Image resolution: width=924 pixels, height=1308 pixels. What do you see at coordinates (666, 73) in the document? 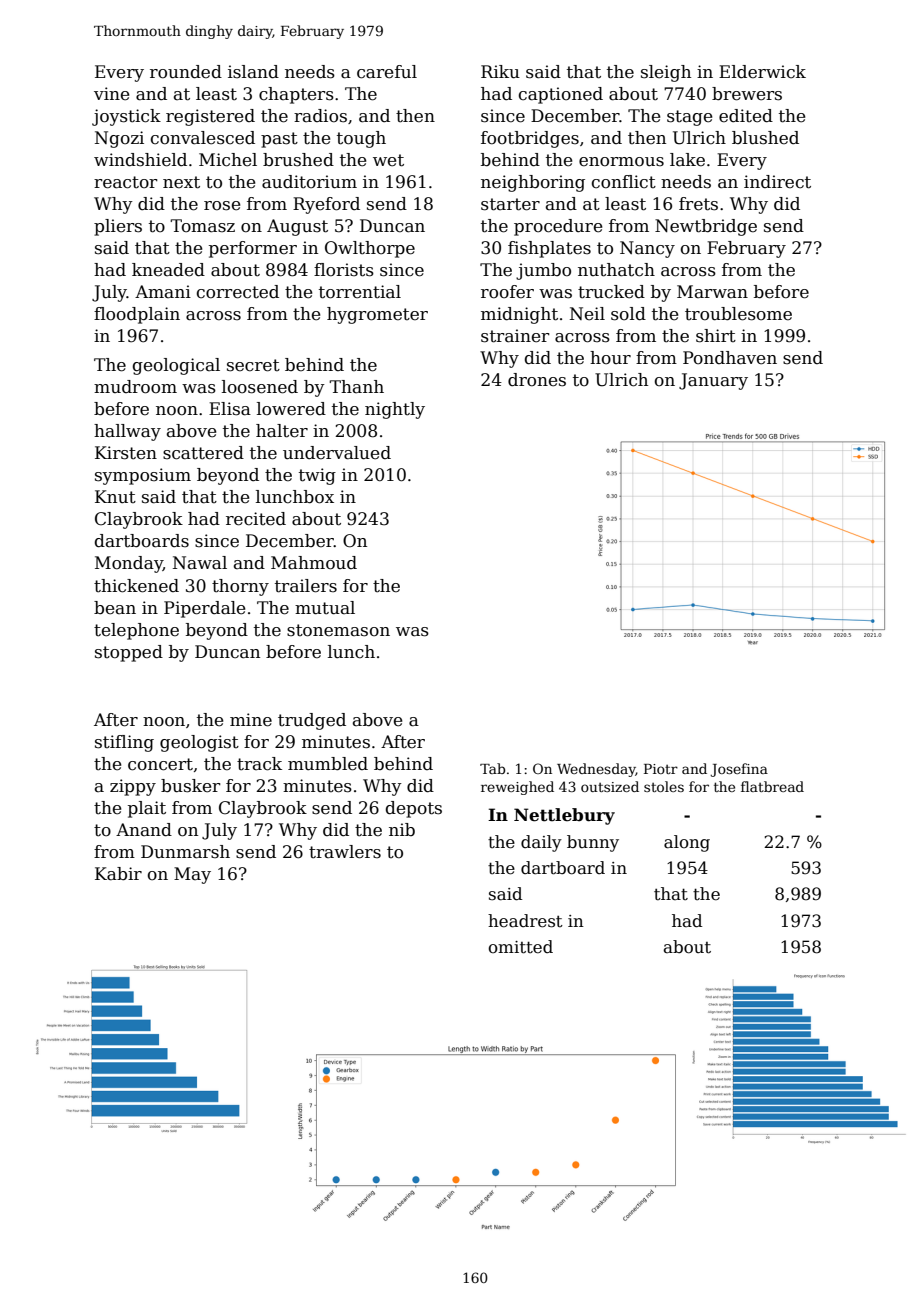
I see `sleigh` at bounding box center [666, 73].
